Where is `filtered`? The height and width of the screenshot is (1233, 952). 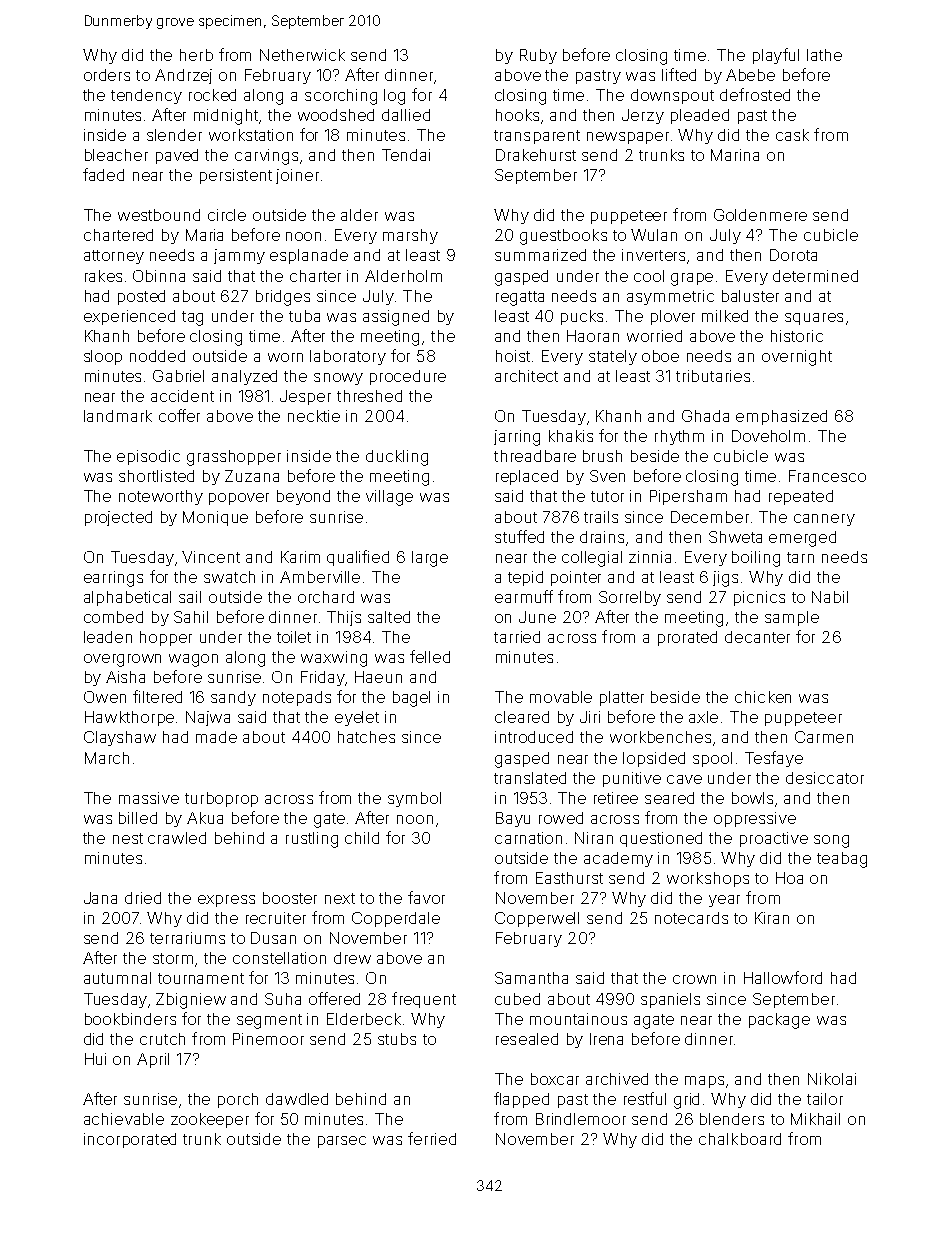
filtered is located at coordinates (157, 696).
